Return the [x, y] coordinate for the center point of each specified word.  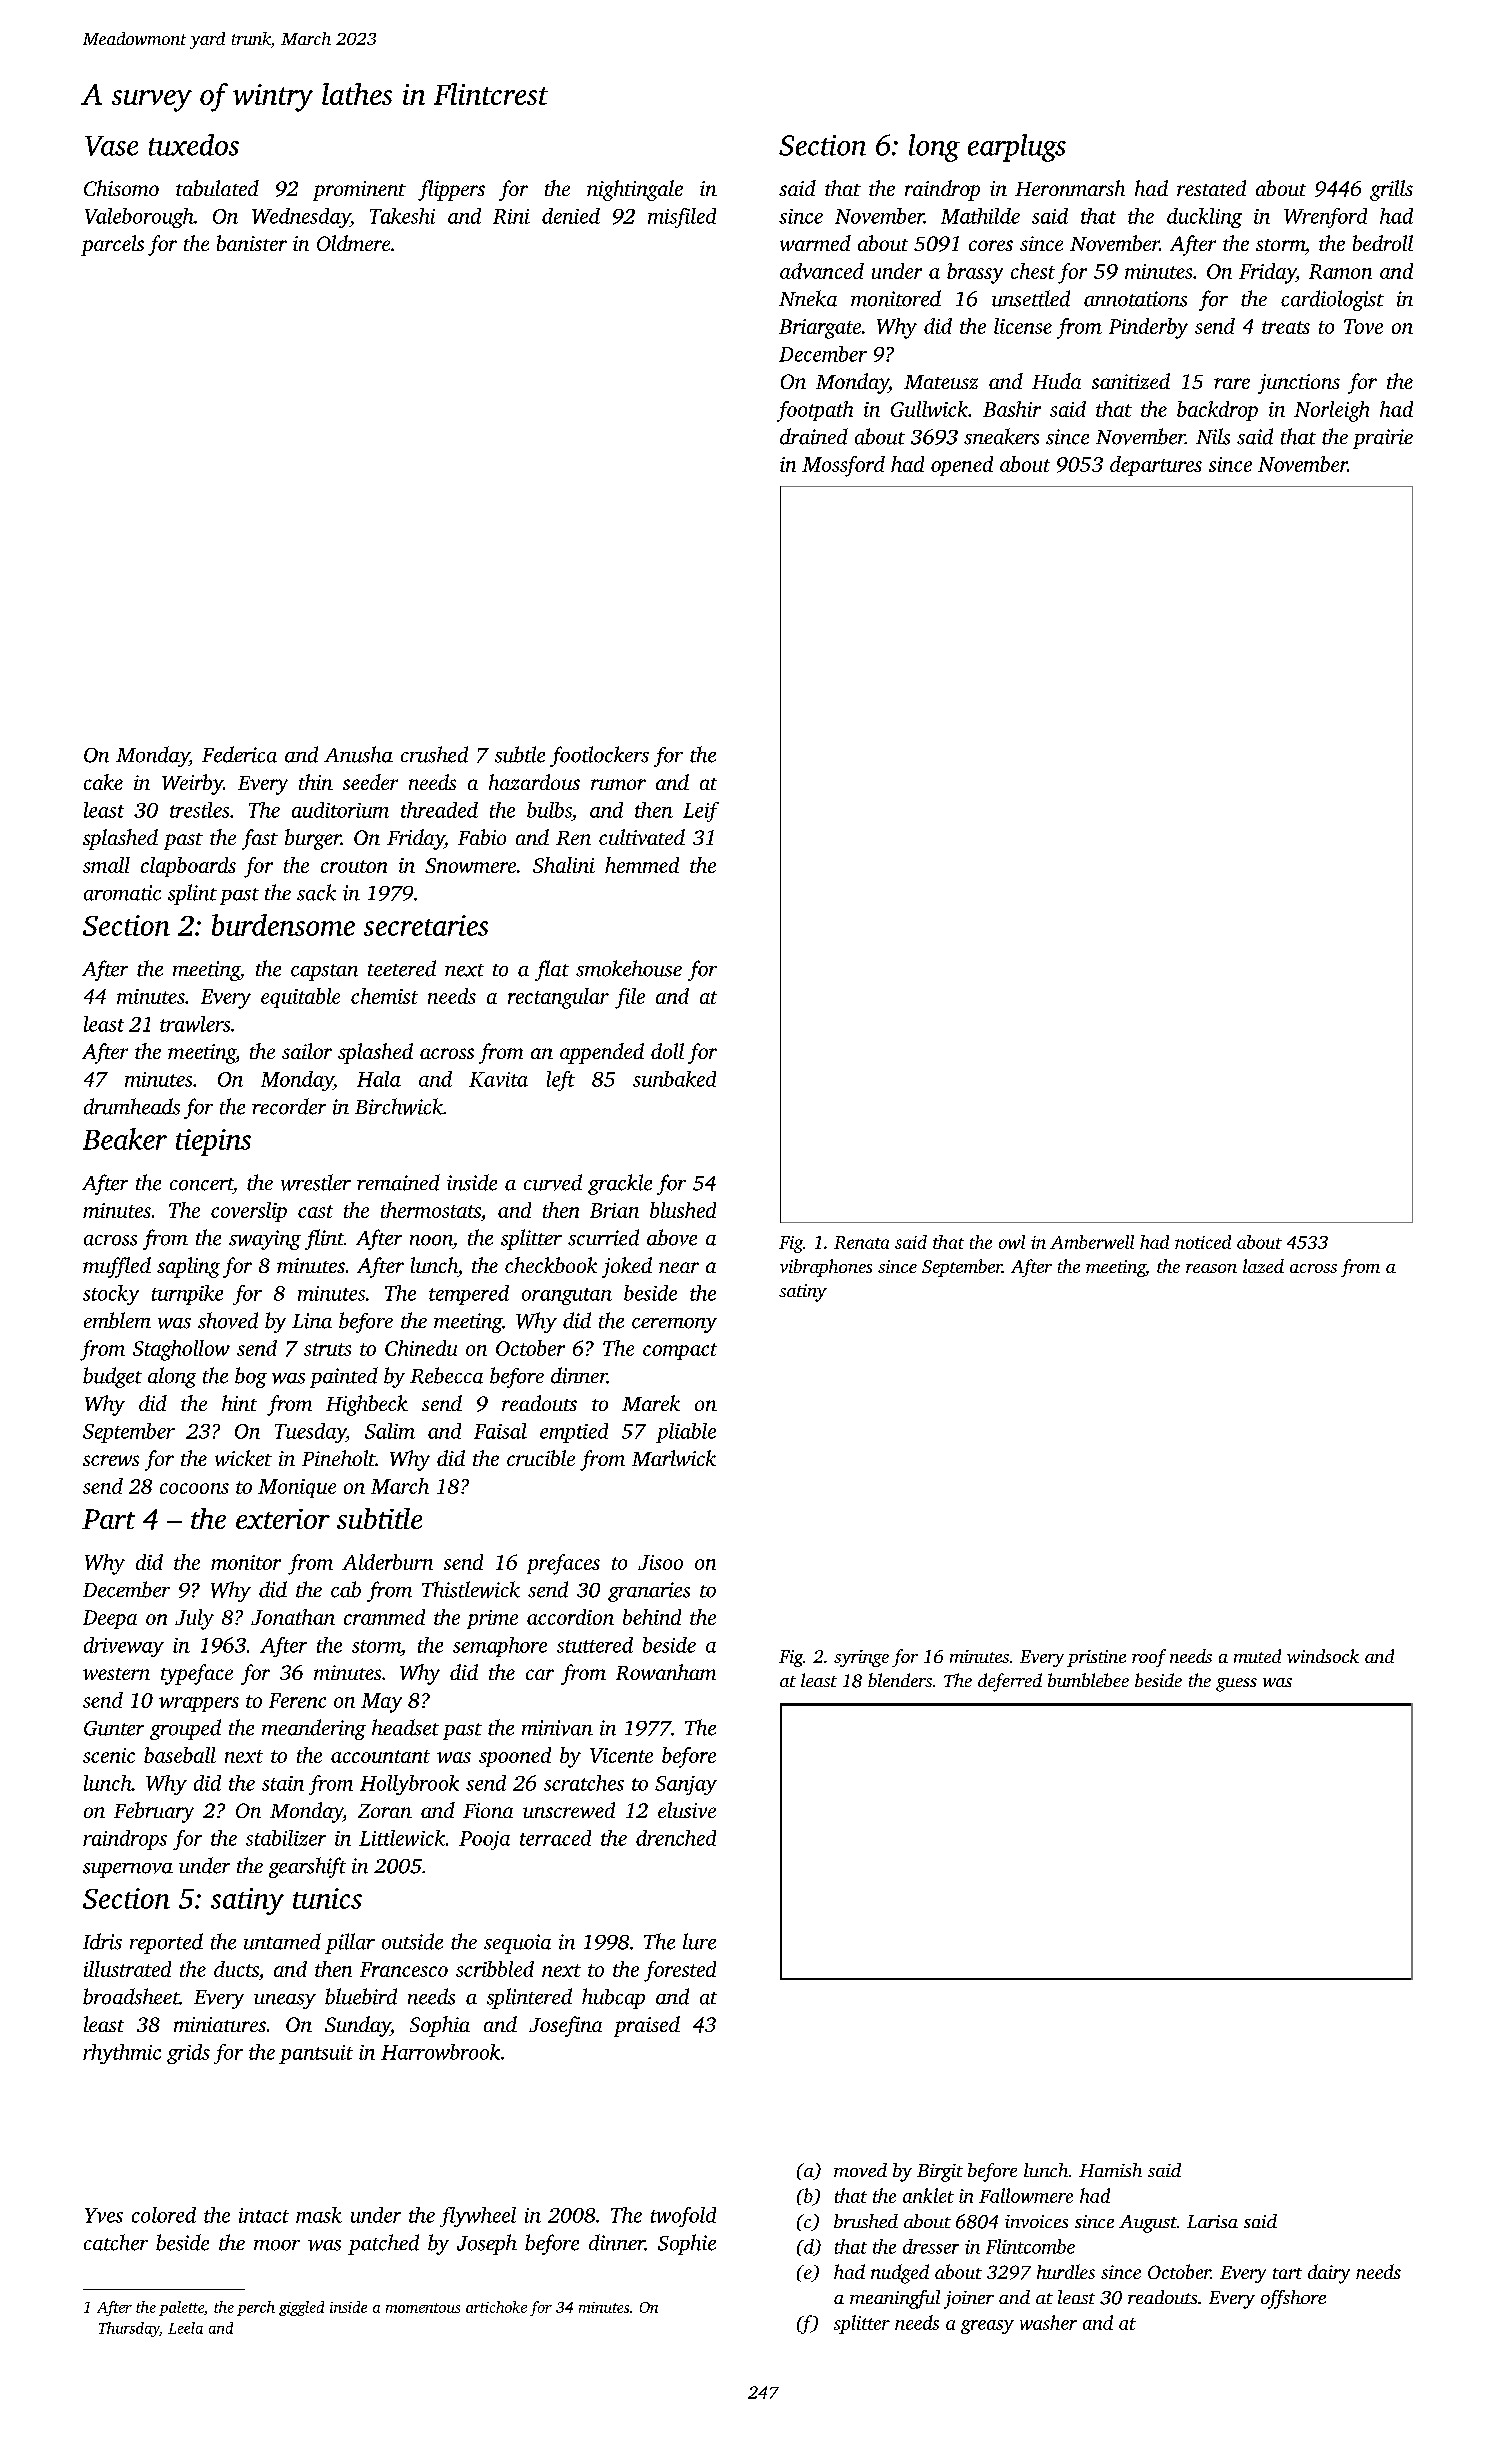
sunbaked [674, 1079]
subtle [520, 754]
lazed [1263, 1266]
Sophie [687, 2244]
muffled [117, 1267]
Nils [1213, 436]
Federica [239, 754]
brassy [975, 273]
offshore [1293, 2299]
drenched [676, 1838]
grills [1391, 190]
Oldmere [353, 243]
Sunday [358, 2026]
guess [1236, 1685]
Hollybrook [409, 1785]
